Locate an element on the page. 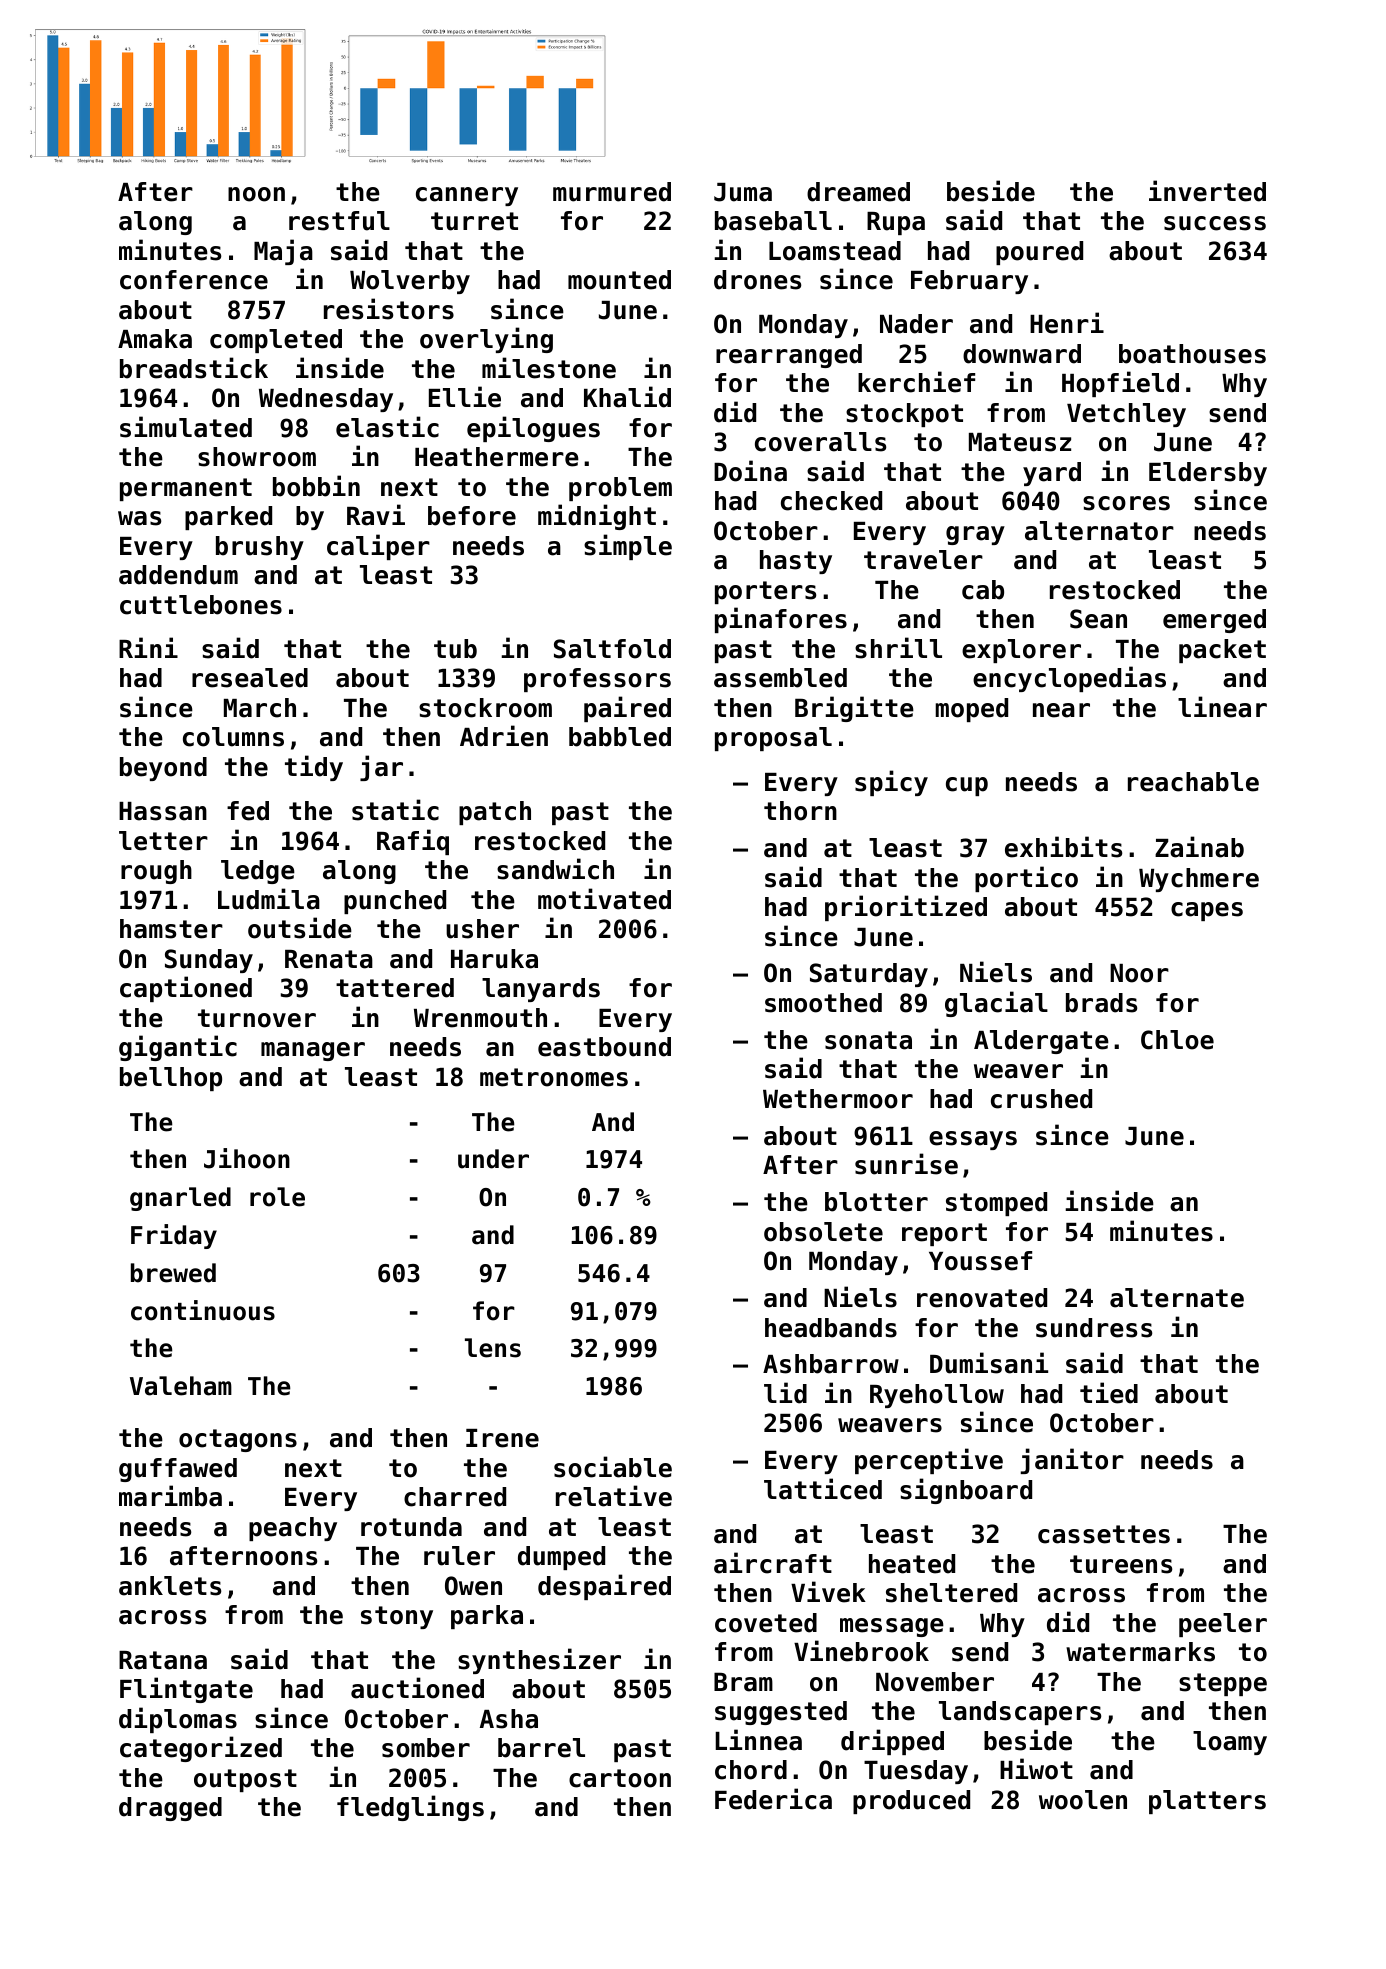 The height and width of the image is (1969, 1386). Ratana is located at coordinates (163, 1660).
